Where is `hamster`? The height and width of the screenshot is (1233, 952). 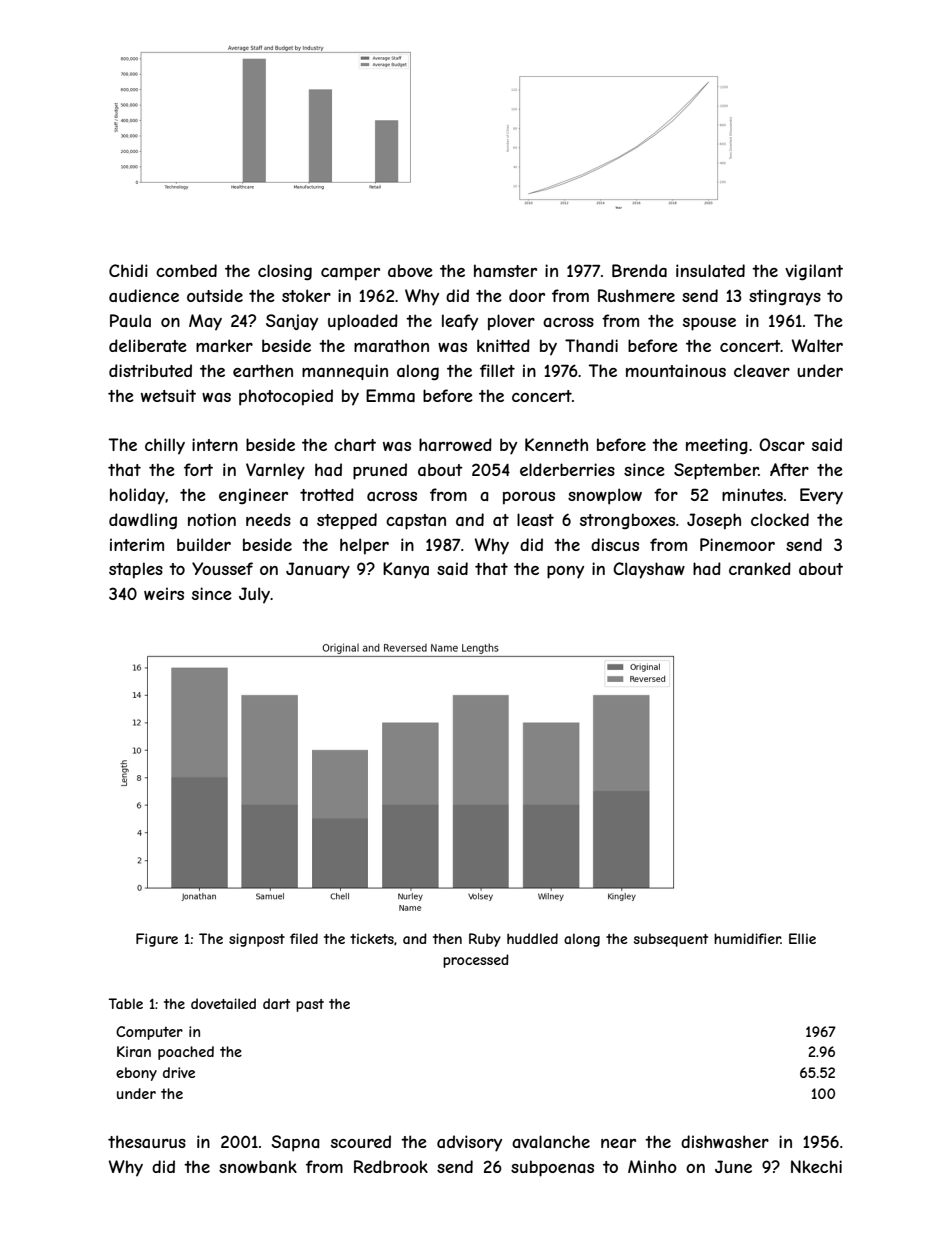
hamster is located at coordinates (505, 270).
